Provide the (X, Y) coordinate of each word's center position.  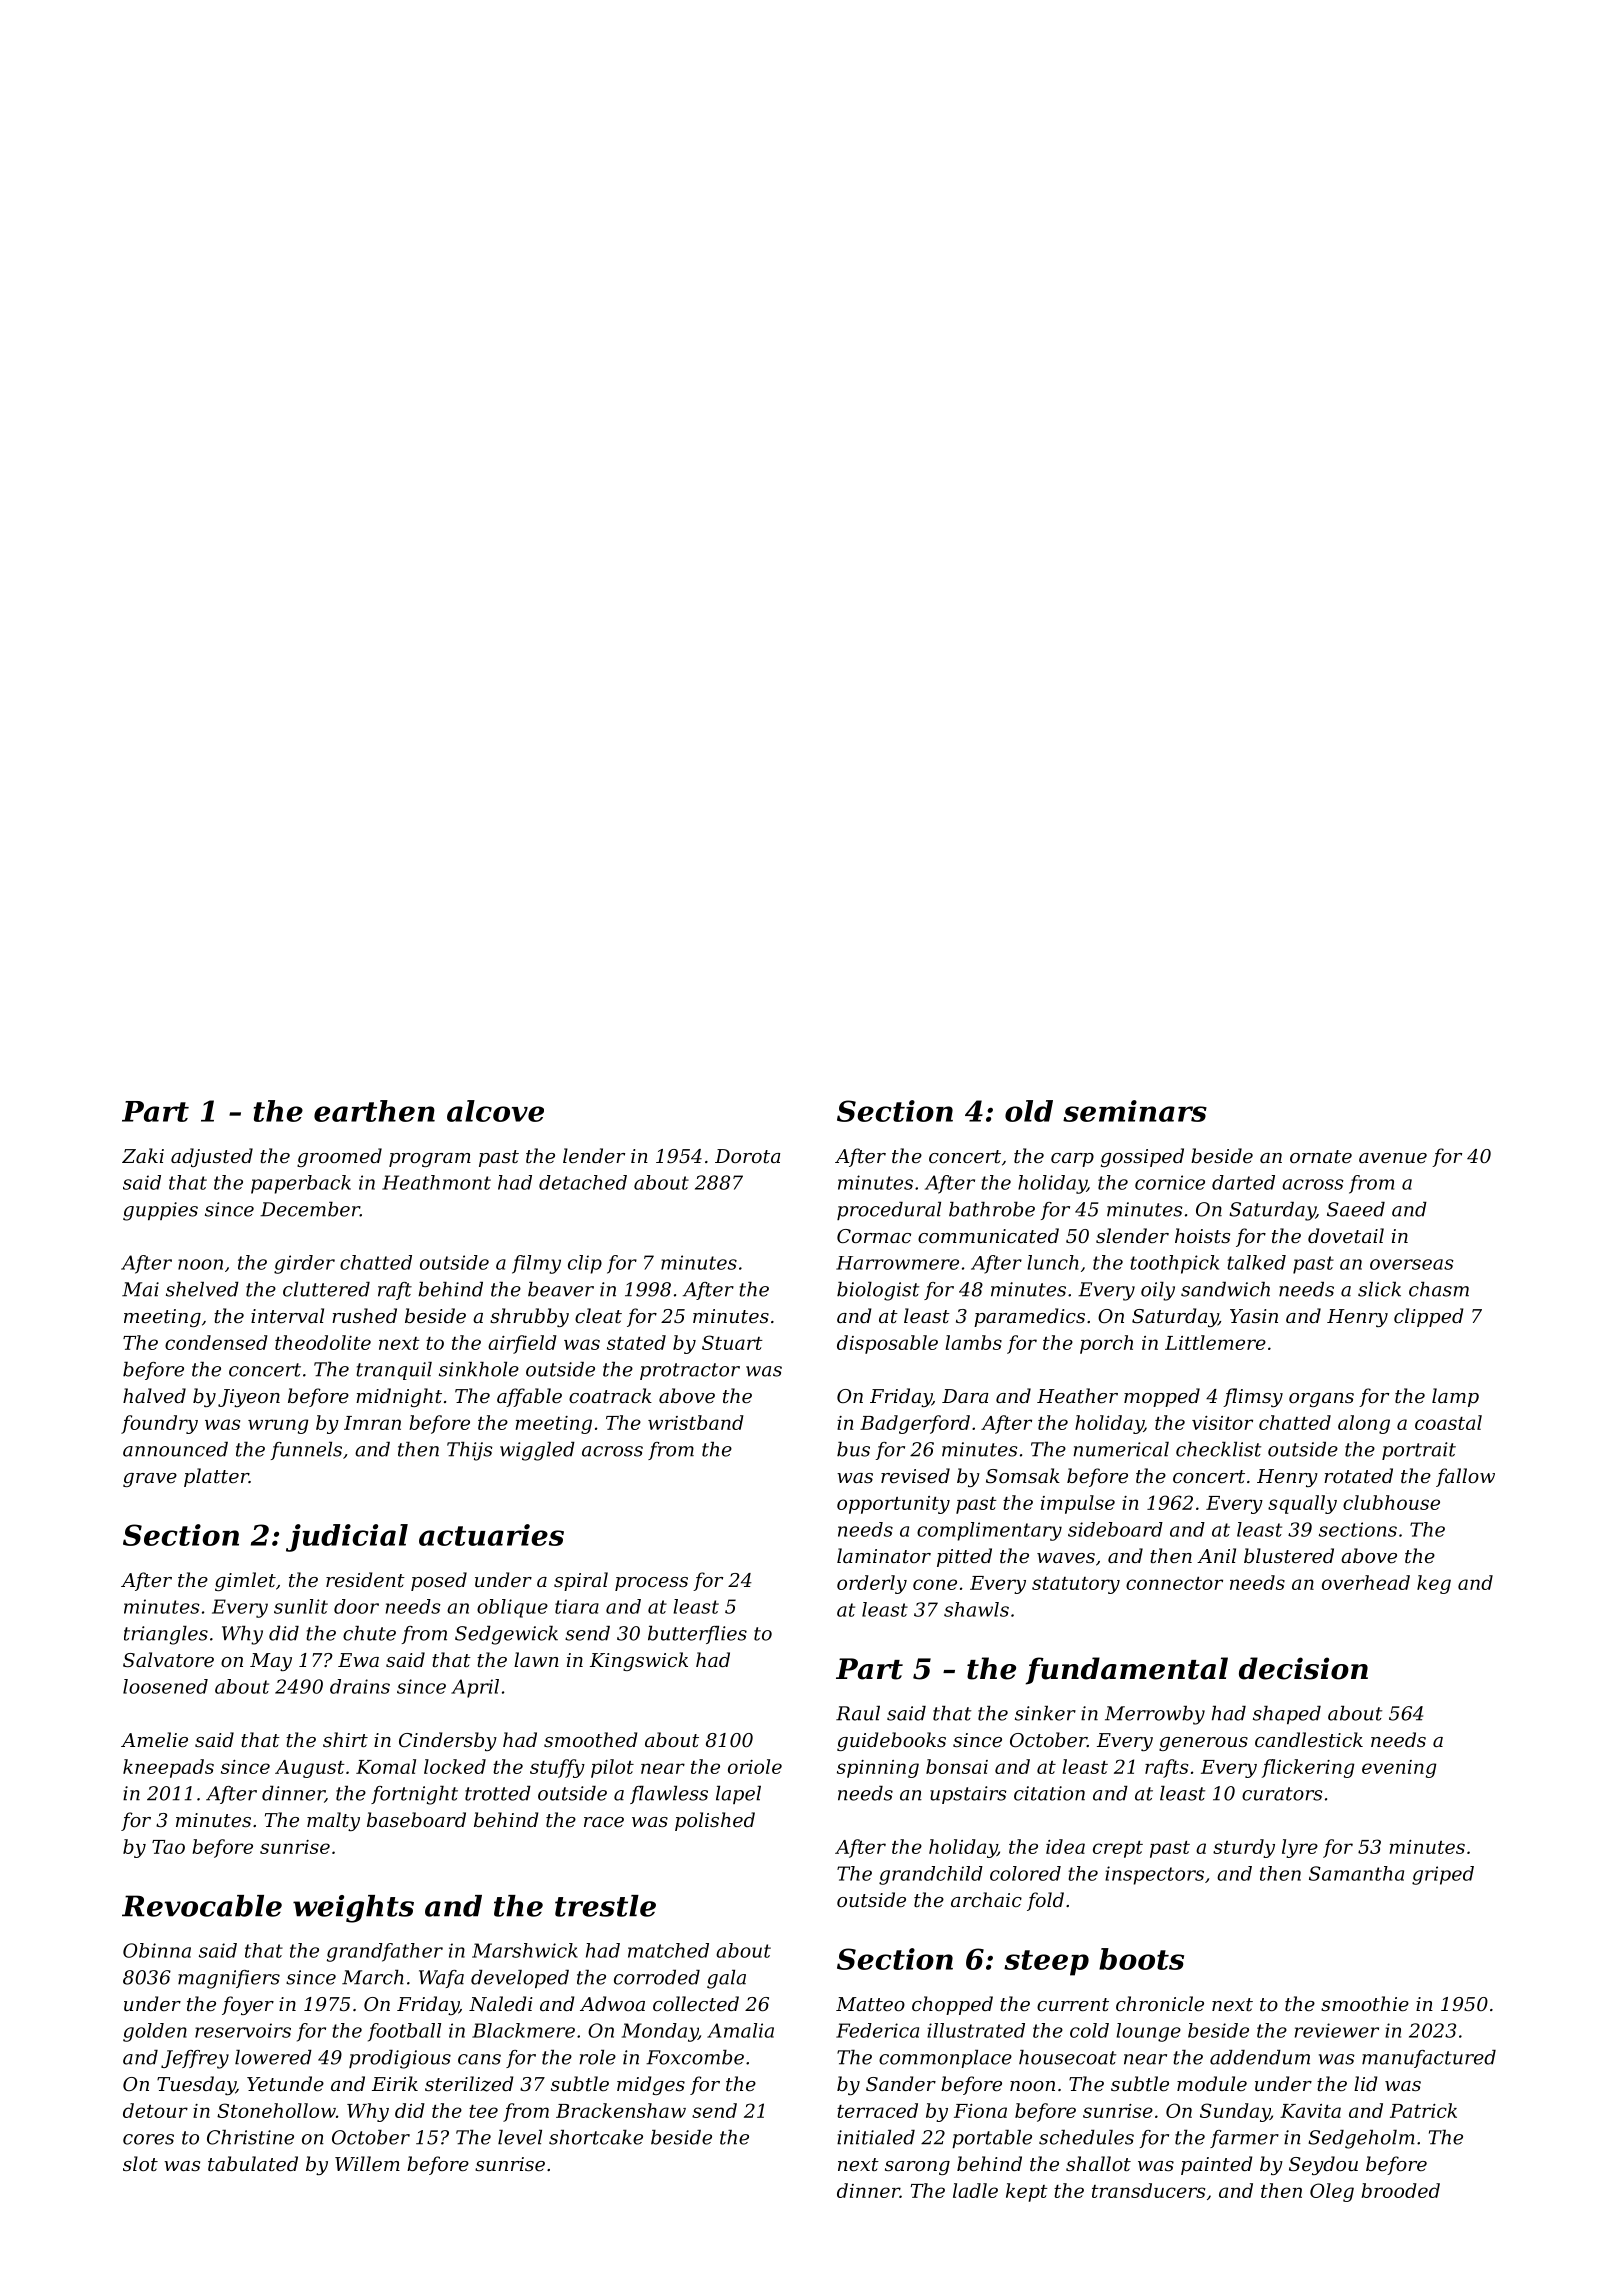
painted (1216, 2165)
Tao (168, 1847)
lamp (1455, 1397)
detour (155, 2110)
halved (154, 1395)
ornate (1321, 1156)
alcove (495, 1111)
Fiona (980, 2111)
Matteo (870, 2004)
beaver (561, 1289)
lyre (1300, 1848)
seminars (1135, 1111)
